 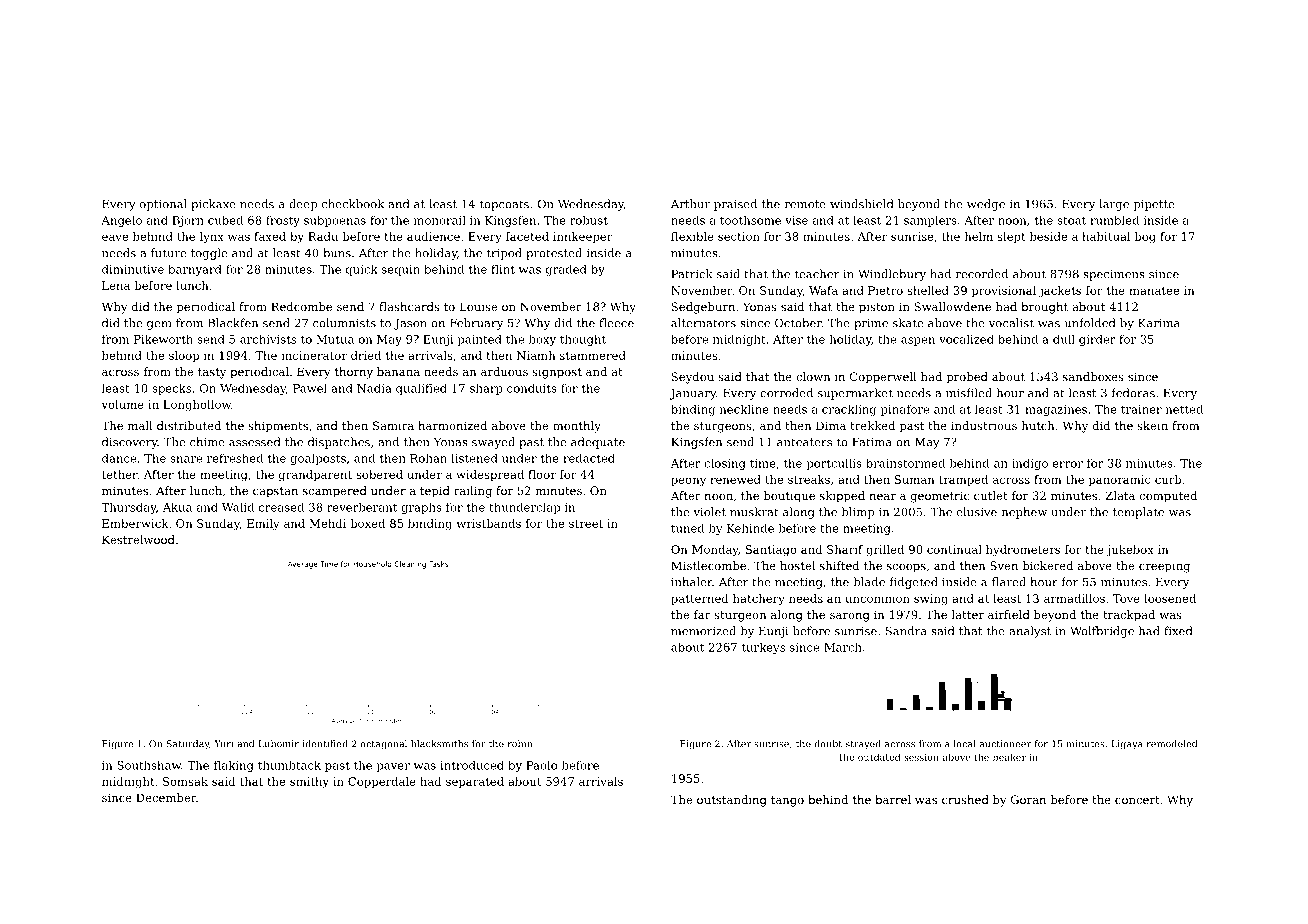 I want to click on Yuri, so click(x=223, y=744).
